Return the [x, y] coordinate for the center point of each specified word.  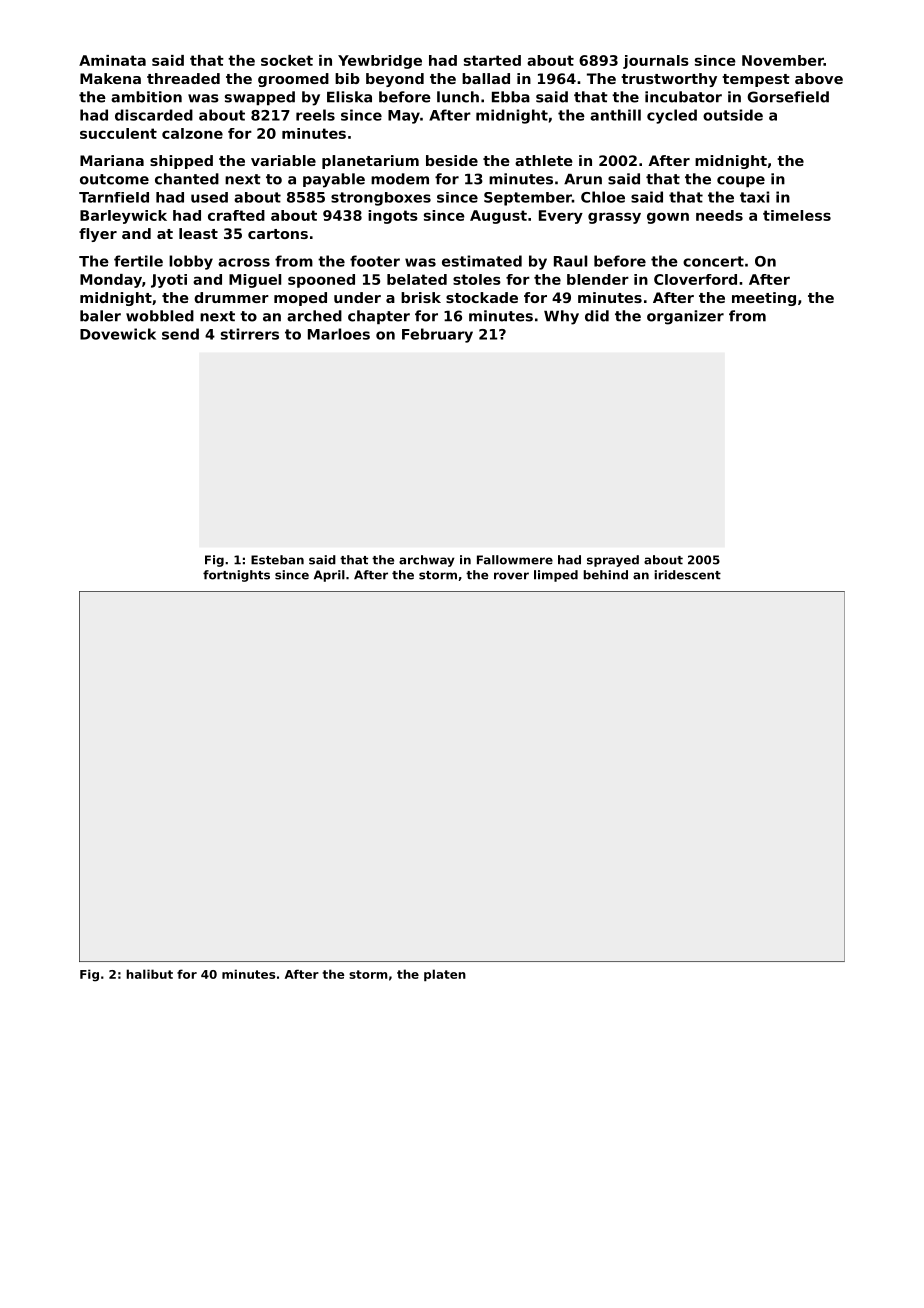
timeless [797, 215]
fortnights [236, 576]
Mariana [112, 160]
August [498, 217]
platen [445, 975]
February [437, 335]
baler [100, 316]
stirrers [250, 334]
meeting [764, 299]
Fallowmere [515, 560]
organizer [685, 317]
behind [605, 575]
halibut [149, 974]
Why [561, 317]
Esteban [277, 560]
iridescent [687, 575]
